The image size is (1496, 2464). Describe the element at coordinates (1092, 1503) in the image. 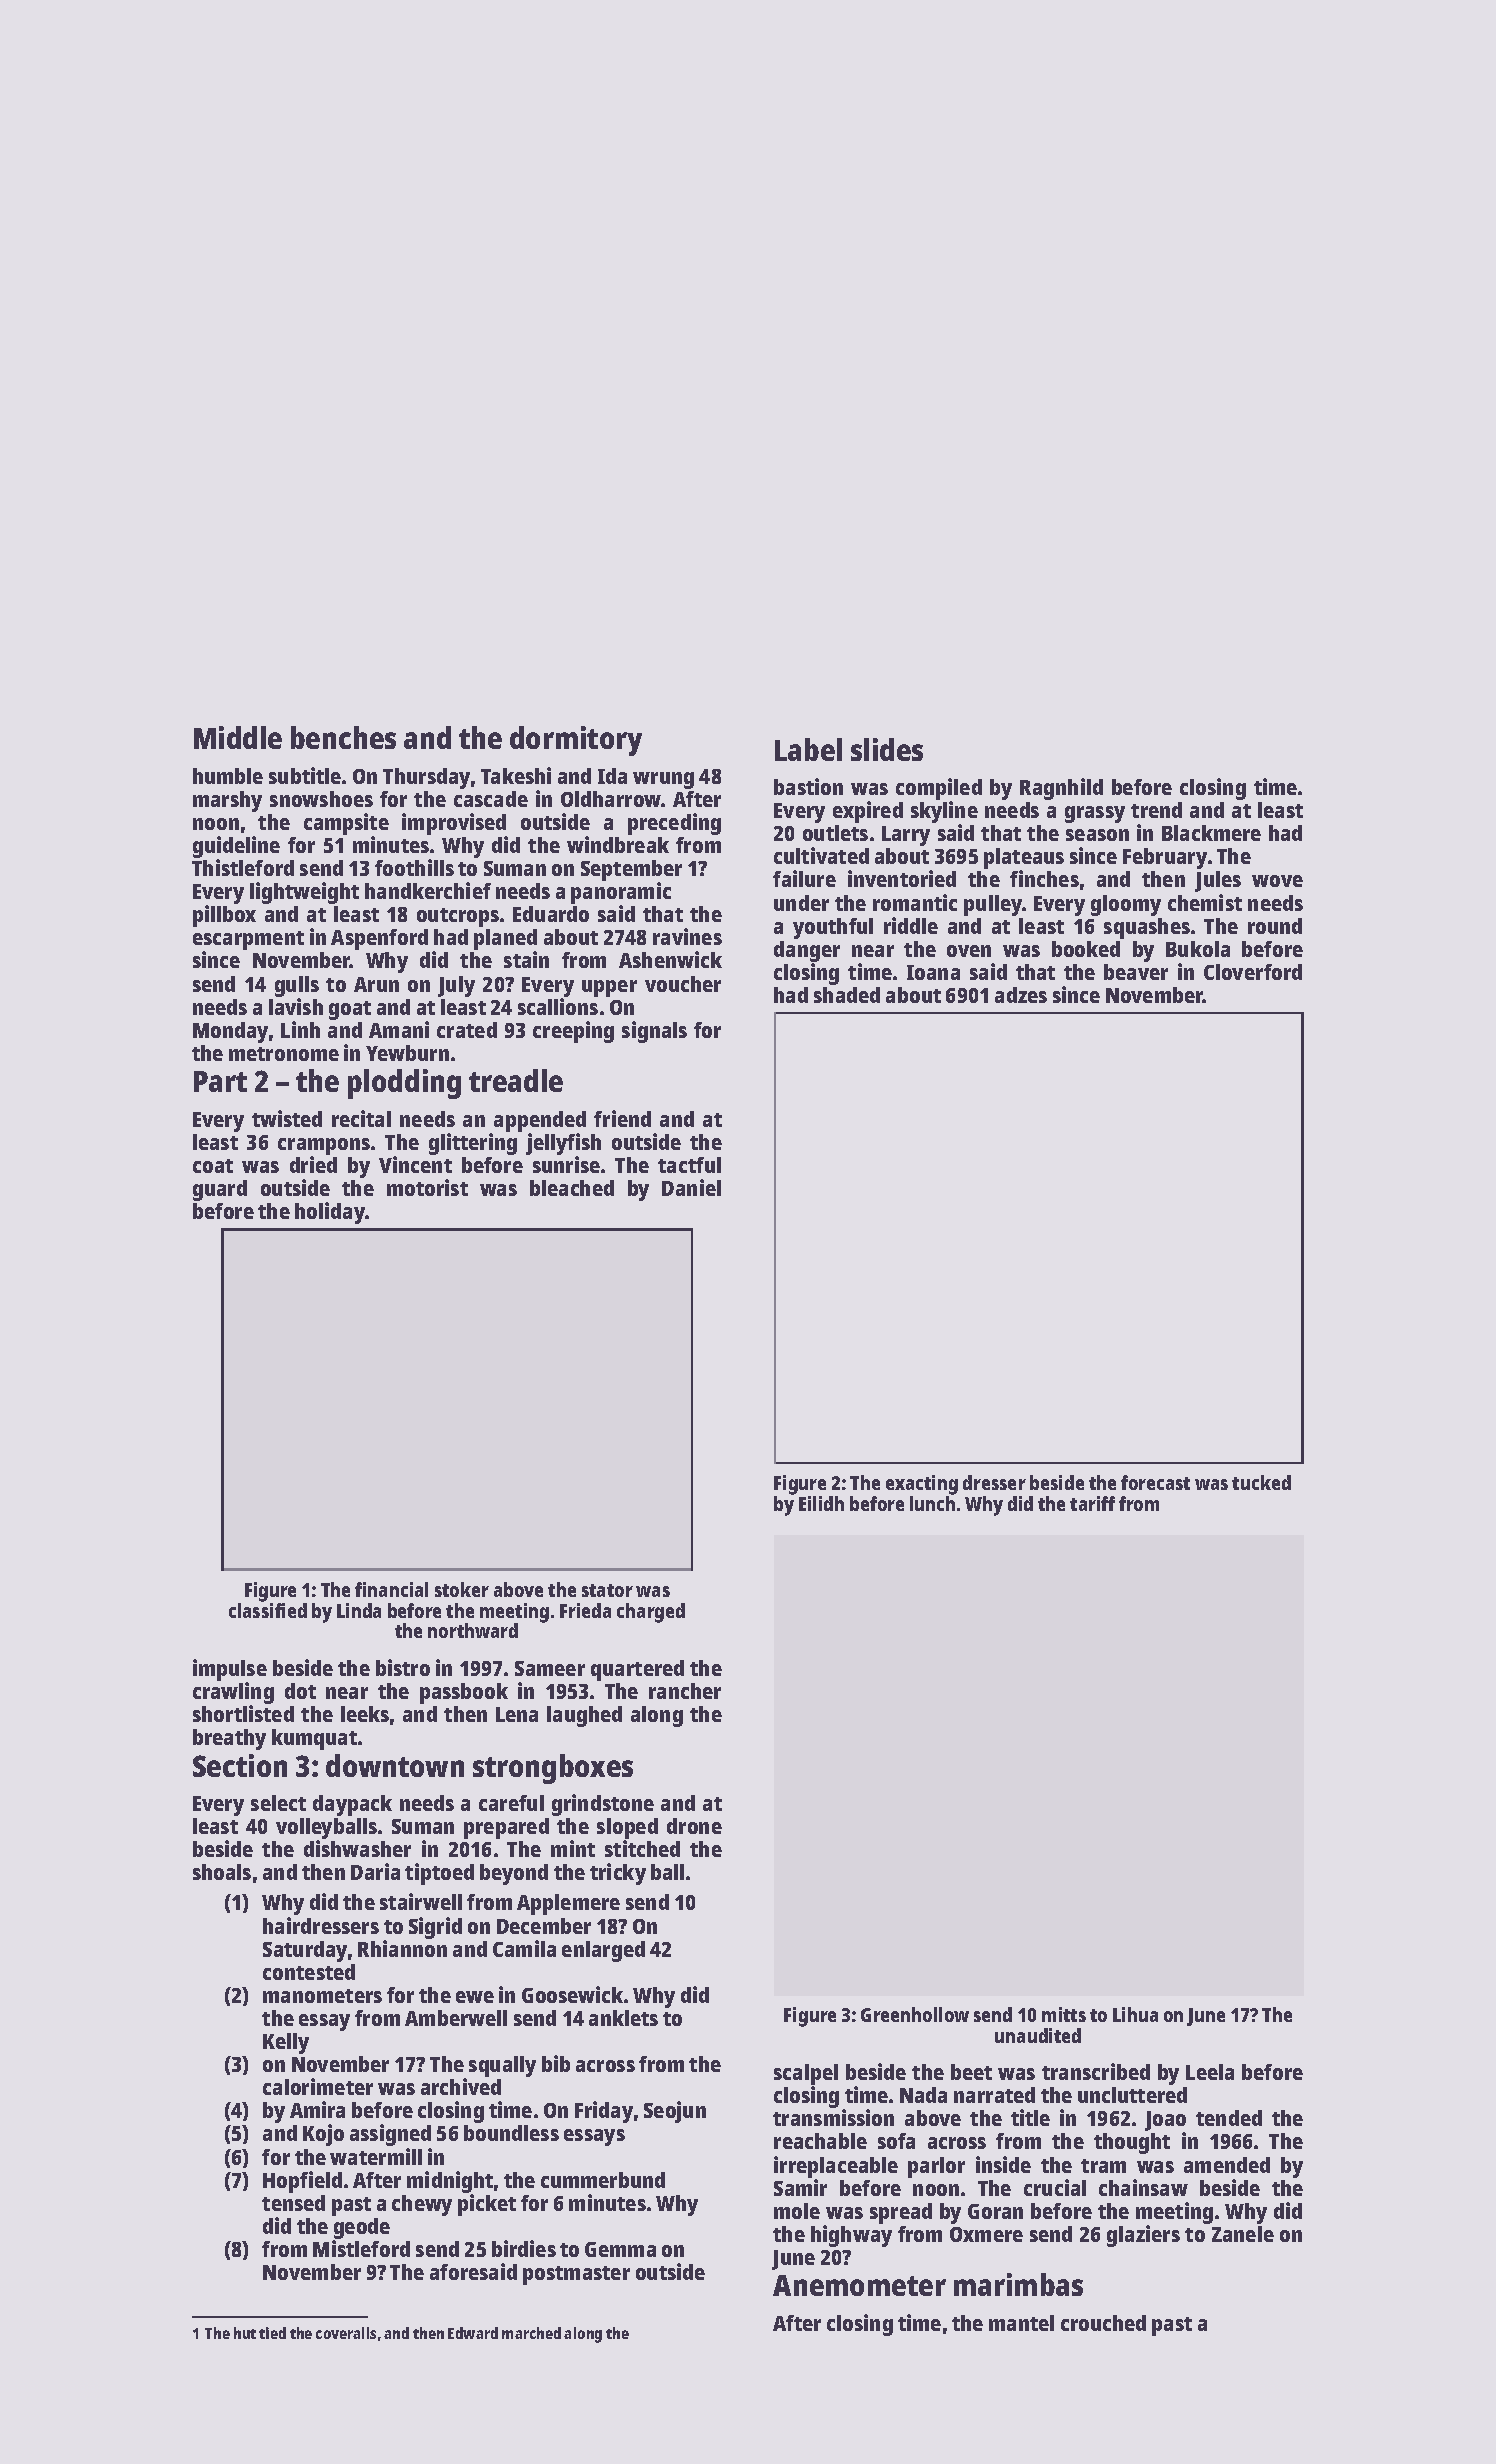

I see `tariff` at that location.
